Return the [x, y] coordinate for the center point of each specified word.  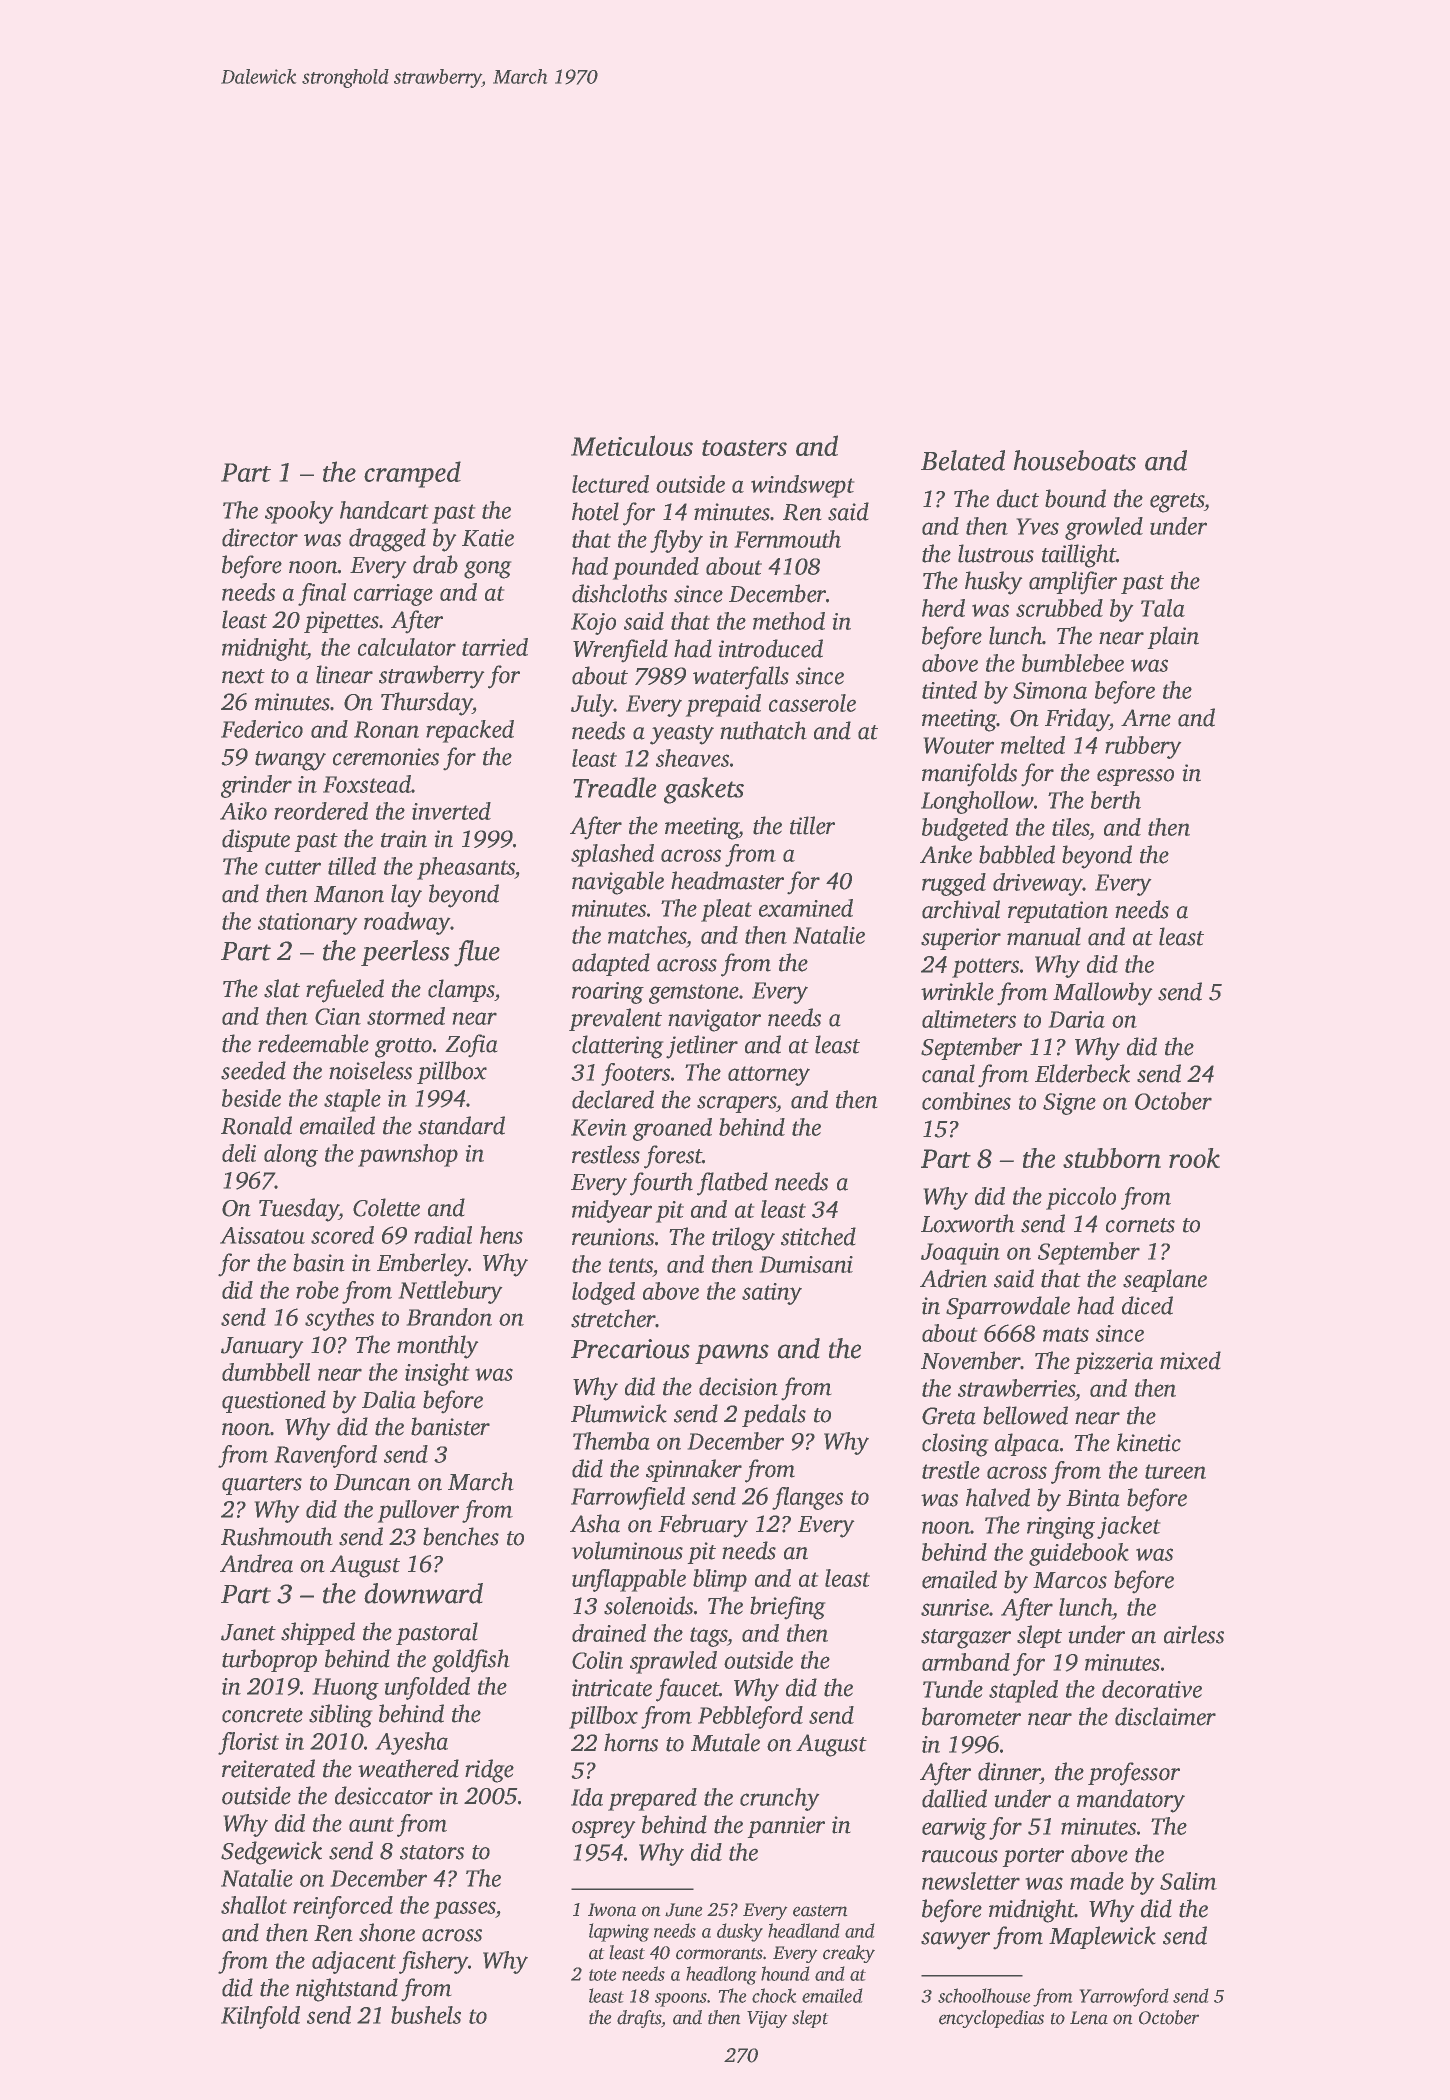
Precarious [630, 1349]
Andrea [256, 1563]
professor [1134, 1774]
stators [432, 1852]
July [592, 705]
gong [488, 570]
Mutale [725, 1742]
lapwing [619, 1932]
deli [239, 1153]
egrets [1177, 503]
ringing [1061, 1528]
